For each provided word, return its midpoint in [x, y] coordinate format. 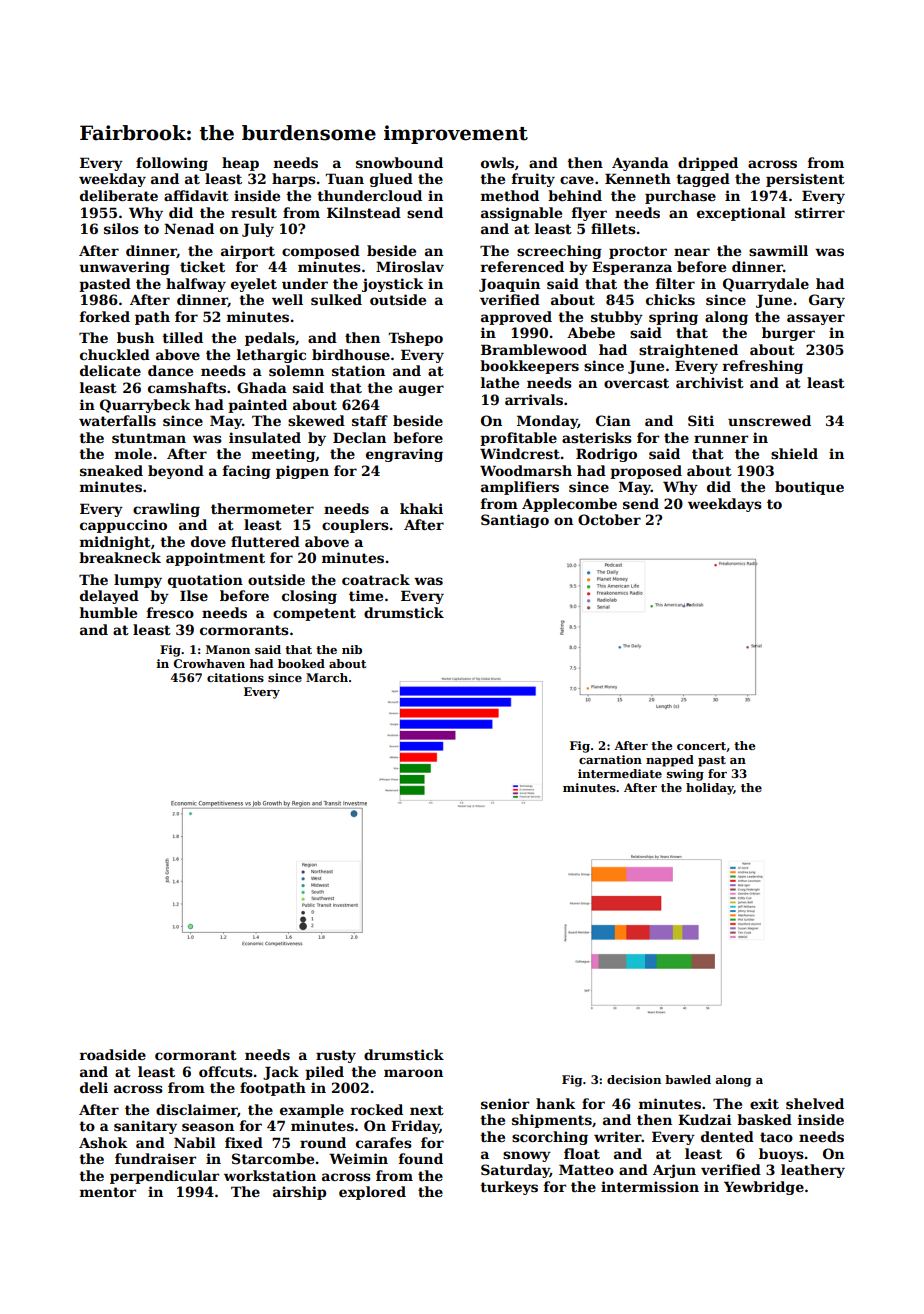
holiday [710, 789]
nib [352, 649]
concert [701, 746]
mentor [108, 1192]
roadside [113, 1054]
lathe [500, 382]
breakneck [120, 557]
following [172, 164]
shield [794, 453]
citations [235, 677]
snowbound [399, 162]
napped [670, 761]
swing [685, 775]
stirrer [820, 212]
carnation [610, 759]
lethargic [271, 356]
